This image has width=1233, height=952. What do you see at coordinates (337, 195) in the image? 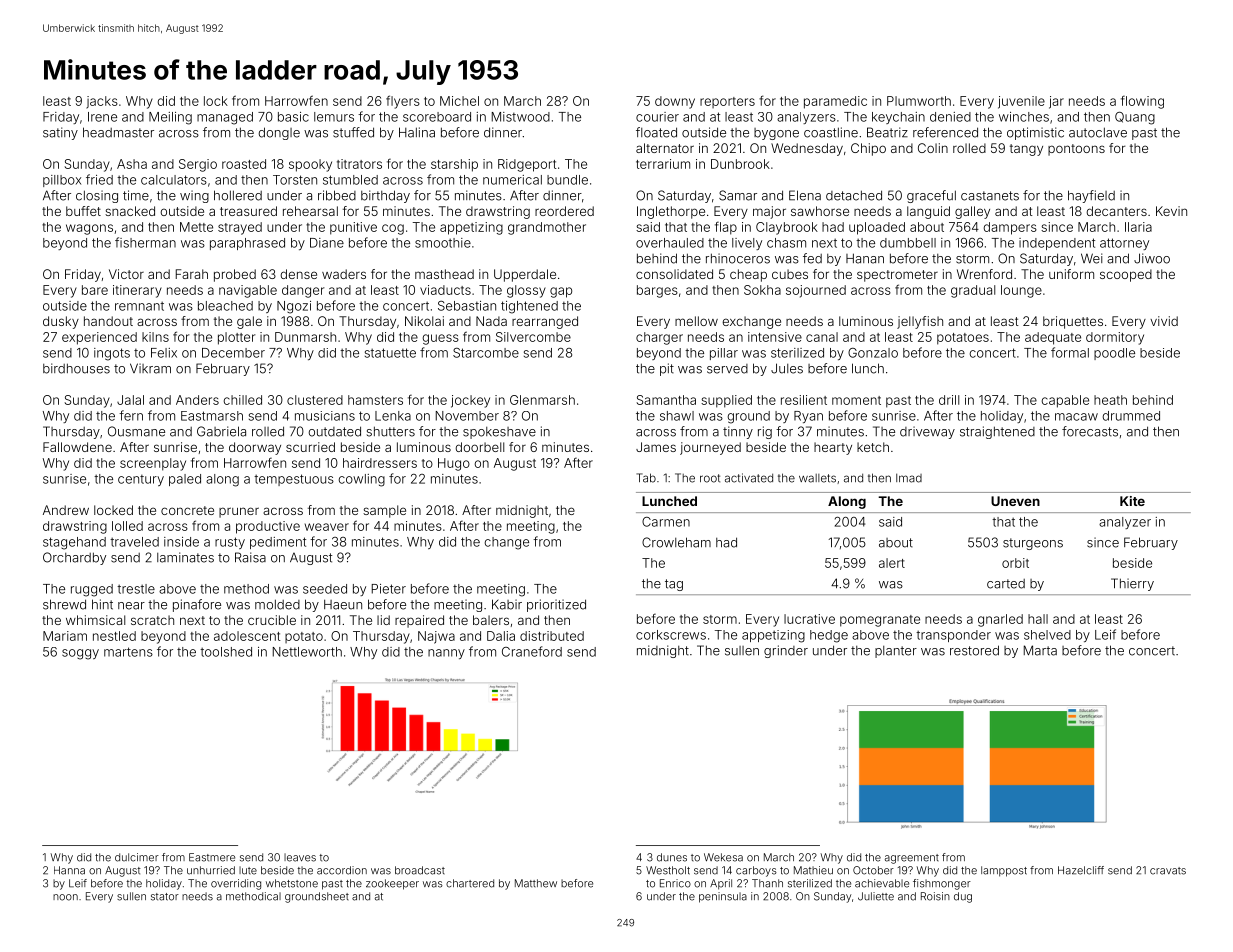
I see `ribbed` at bounding box center [337, 195].
